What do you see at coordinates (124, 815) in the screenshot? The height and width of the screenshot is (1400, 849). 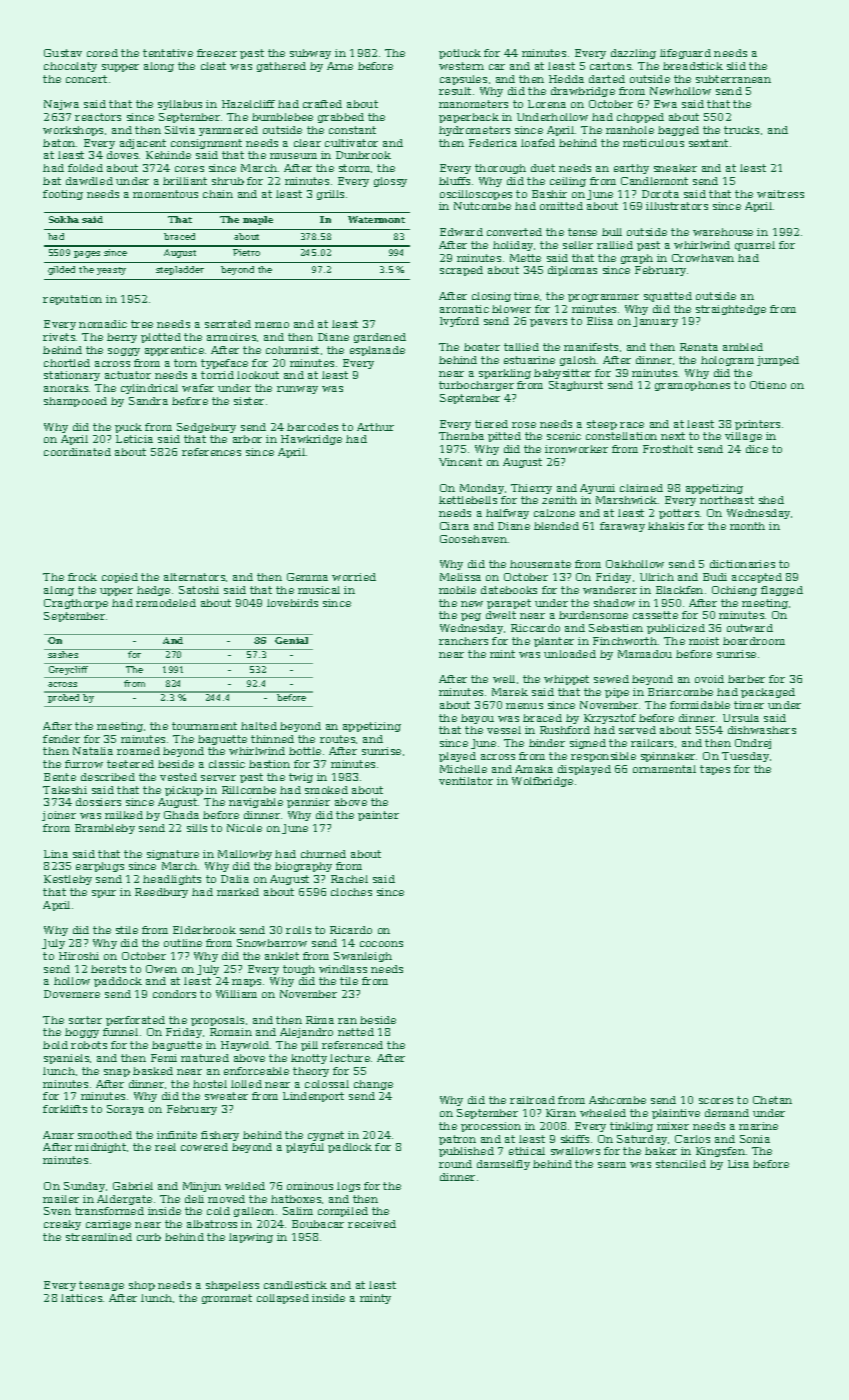 I see `milked` at bounding box center [124, 815].
